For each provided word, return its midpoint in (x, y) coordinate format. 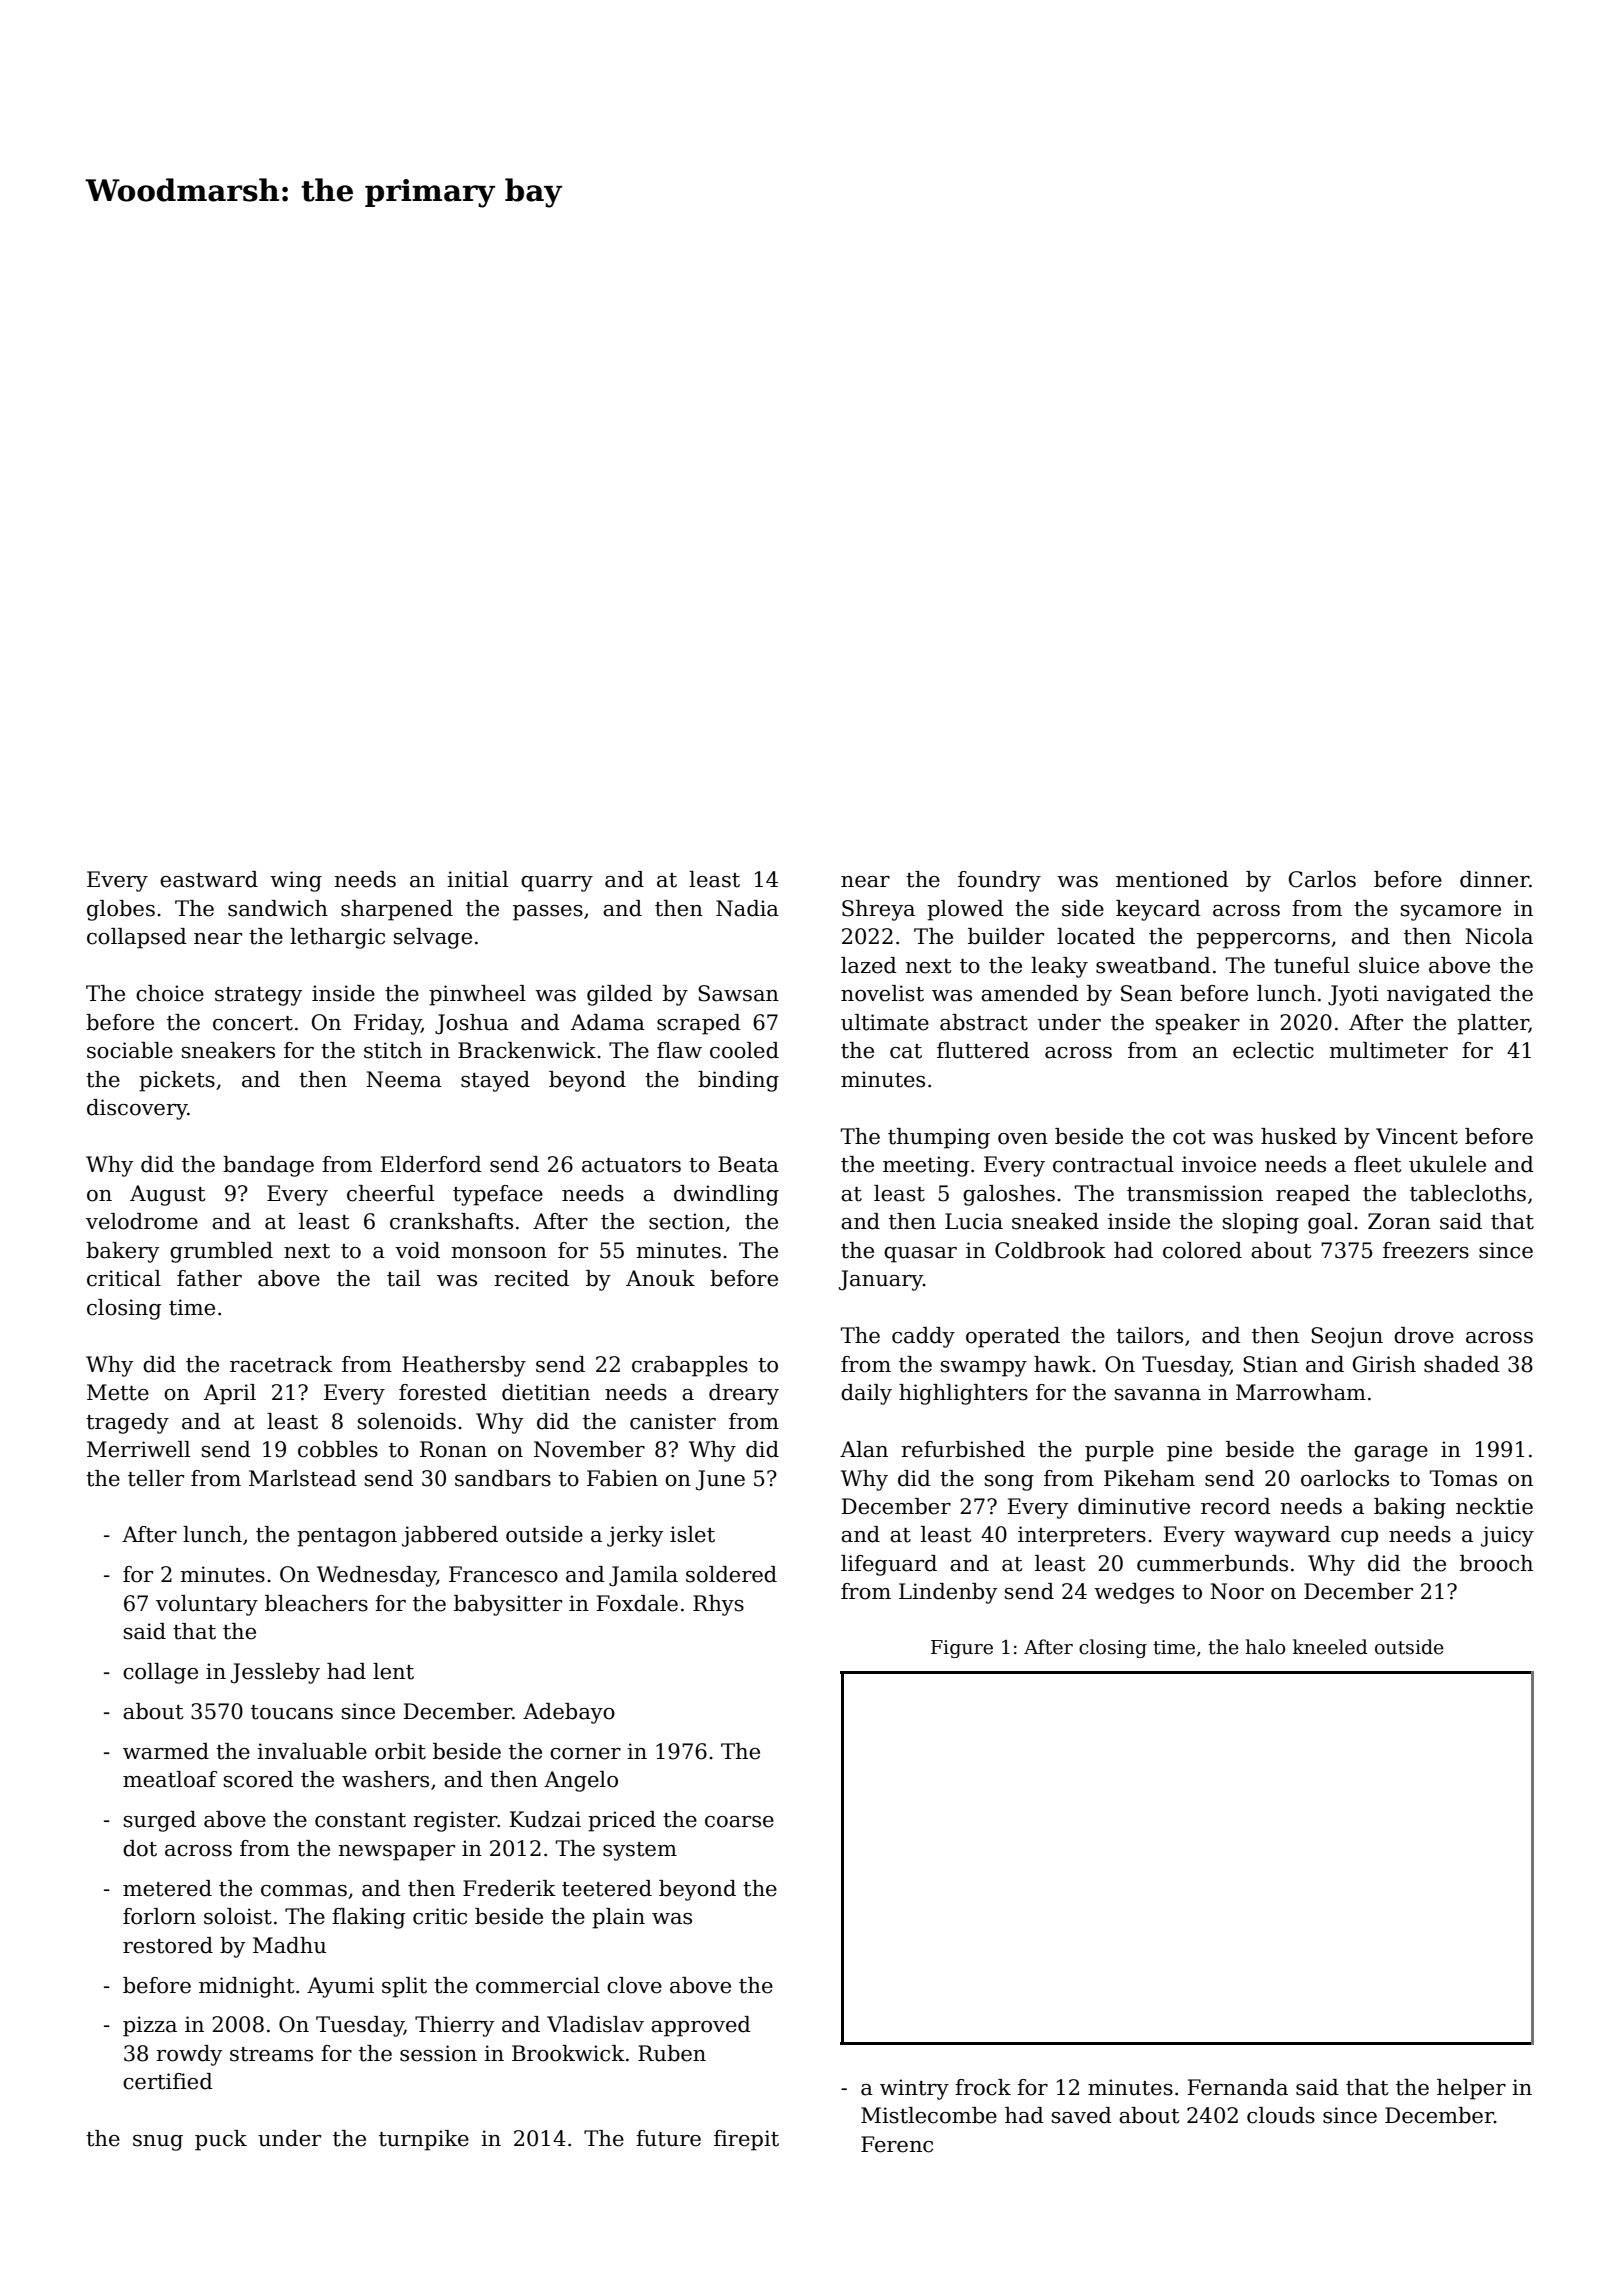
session (438, 2053)
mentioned (1172, 879)
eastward (209, 879)
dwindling (726, 1195)
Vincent (1417, 1136)
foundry (999, 881)
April (230, 1394)
